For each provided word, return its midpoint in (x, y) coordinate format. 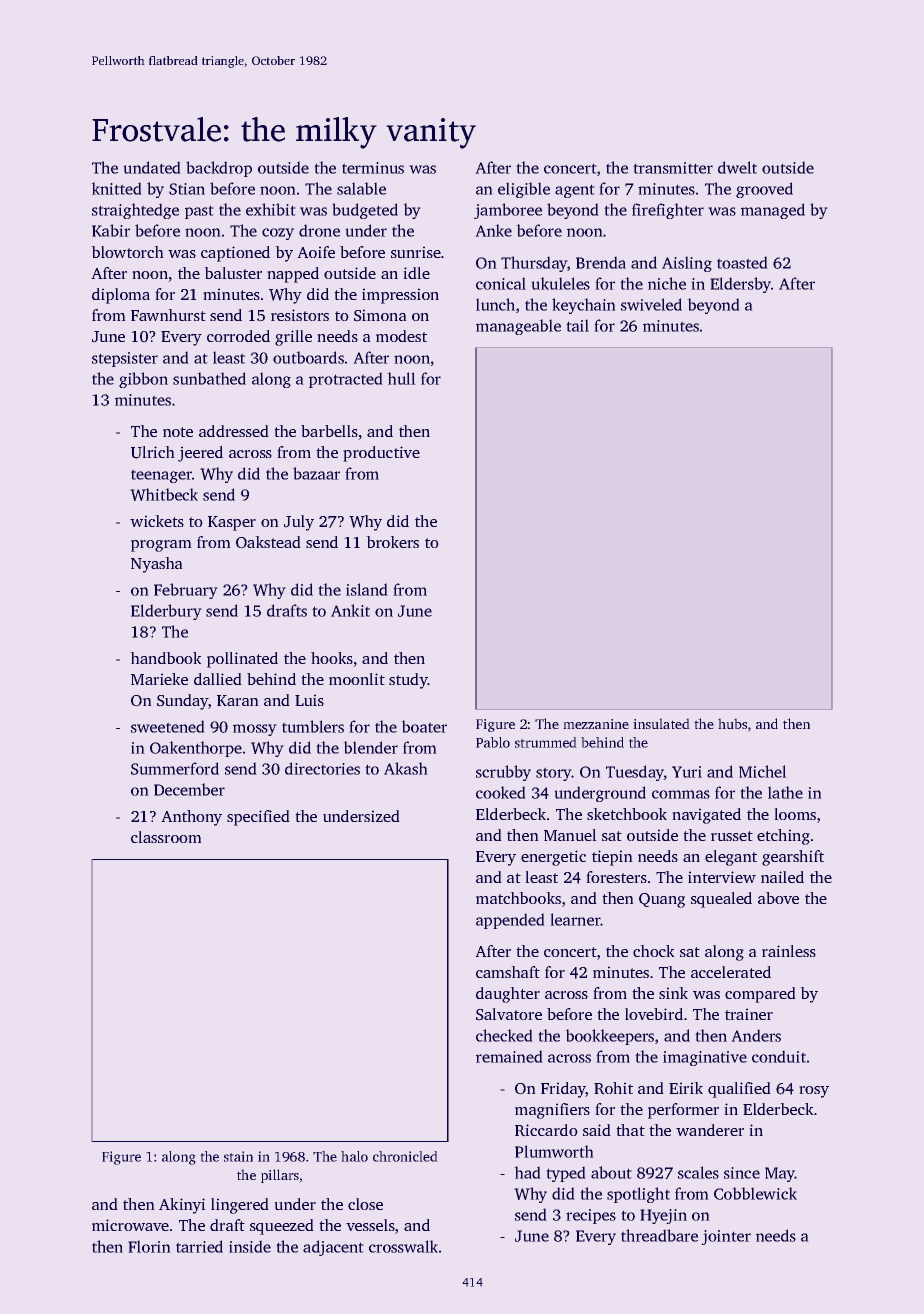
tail (577, 325)
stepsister (125, 359)
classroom (166, 837)
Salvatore (509, 1014)
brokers (392, 542)
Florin (149, 1246)
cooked (501, 792)
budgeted (365, 211)
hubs (732, 723)
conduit (779, 1056)
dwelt (737, 167)
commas (681, 794)
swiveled (651, 304)
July (299, 523)
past (199, 212)
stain (238, 1156)
